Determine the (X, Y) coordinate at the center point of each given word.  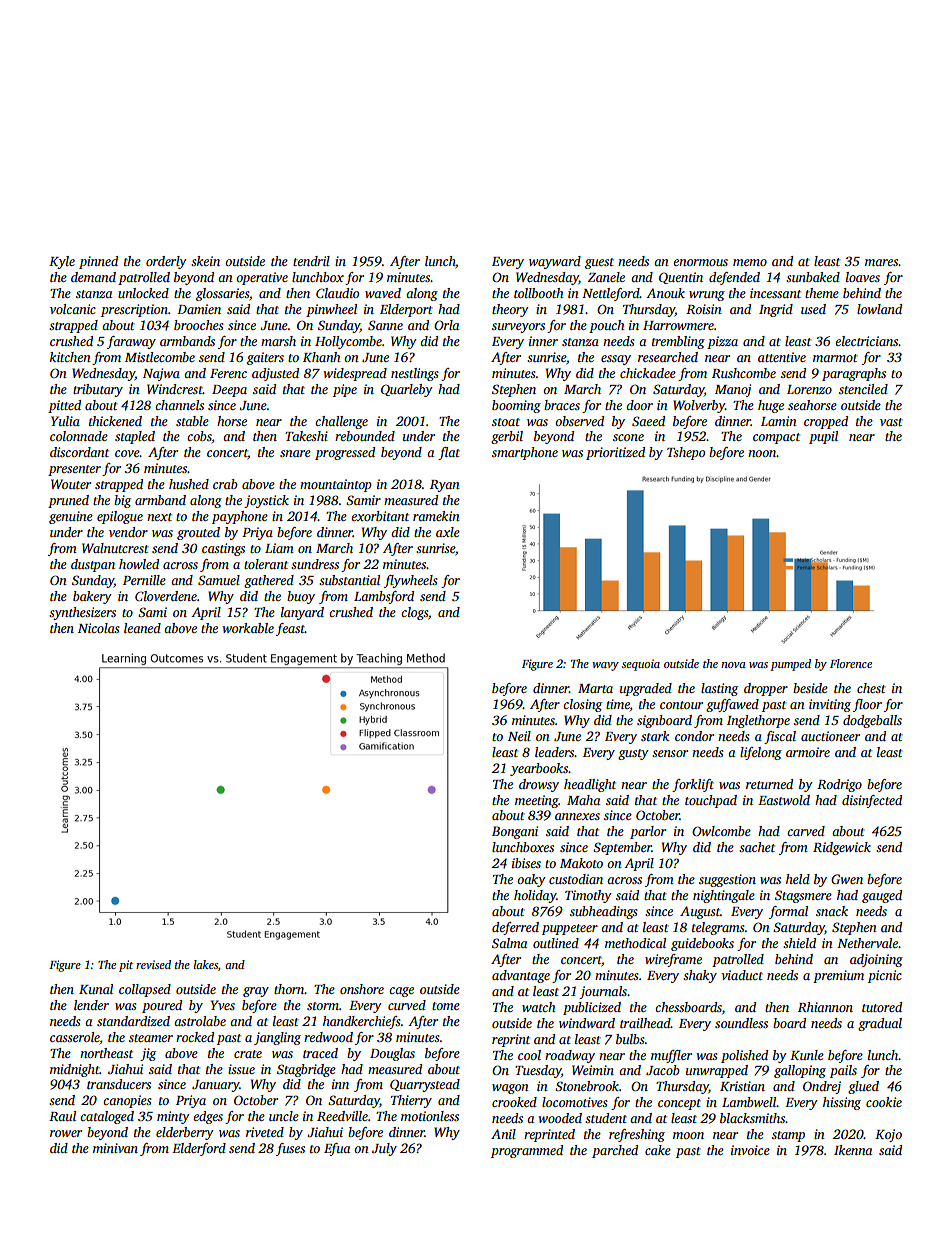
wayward (555, 262)
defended (734, 278)
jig (148, 1054)
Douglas (392, 1054)
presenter (74, 470)
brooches (198, 325)
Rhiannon (825, 1007)
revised (153, 964)
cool (529, 1055)
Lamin (779, 421)
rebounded (365, 436)
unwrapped (717, 1071)
